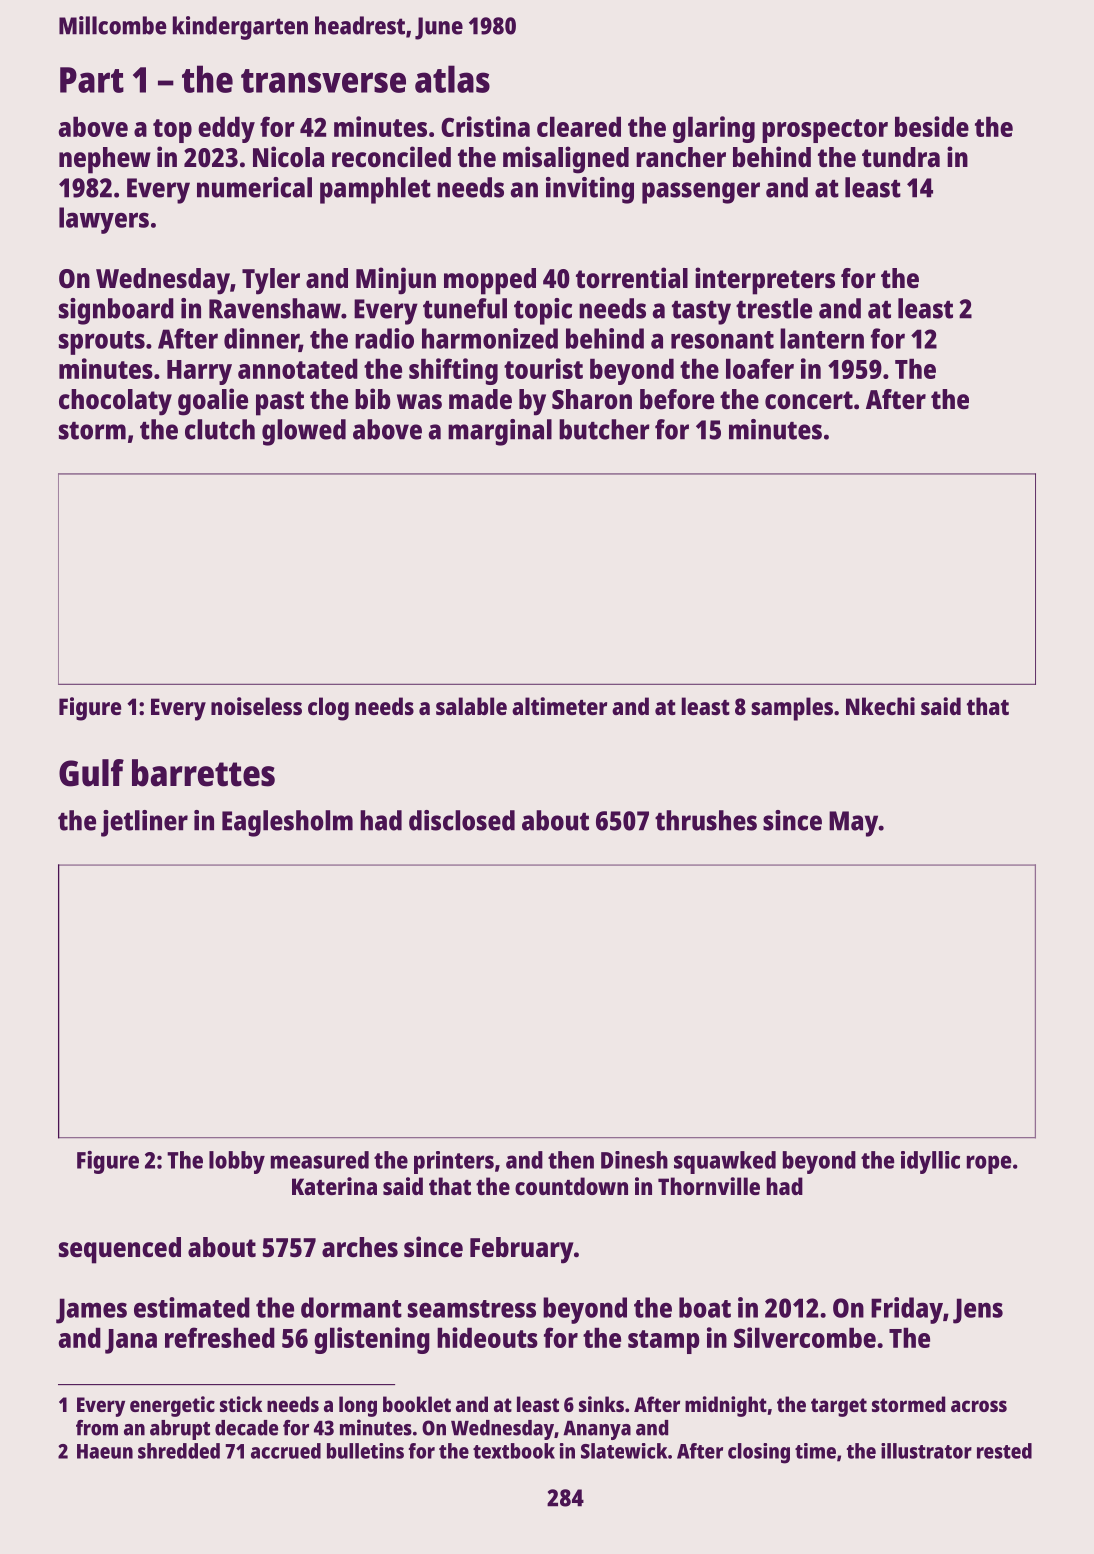 The height and width of the screenshot is (1554, 1094). What do you see at coordinates (989, 1164) in the screenshot?
I see `rope` at bounding box center [989, 1164].
